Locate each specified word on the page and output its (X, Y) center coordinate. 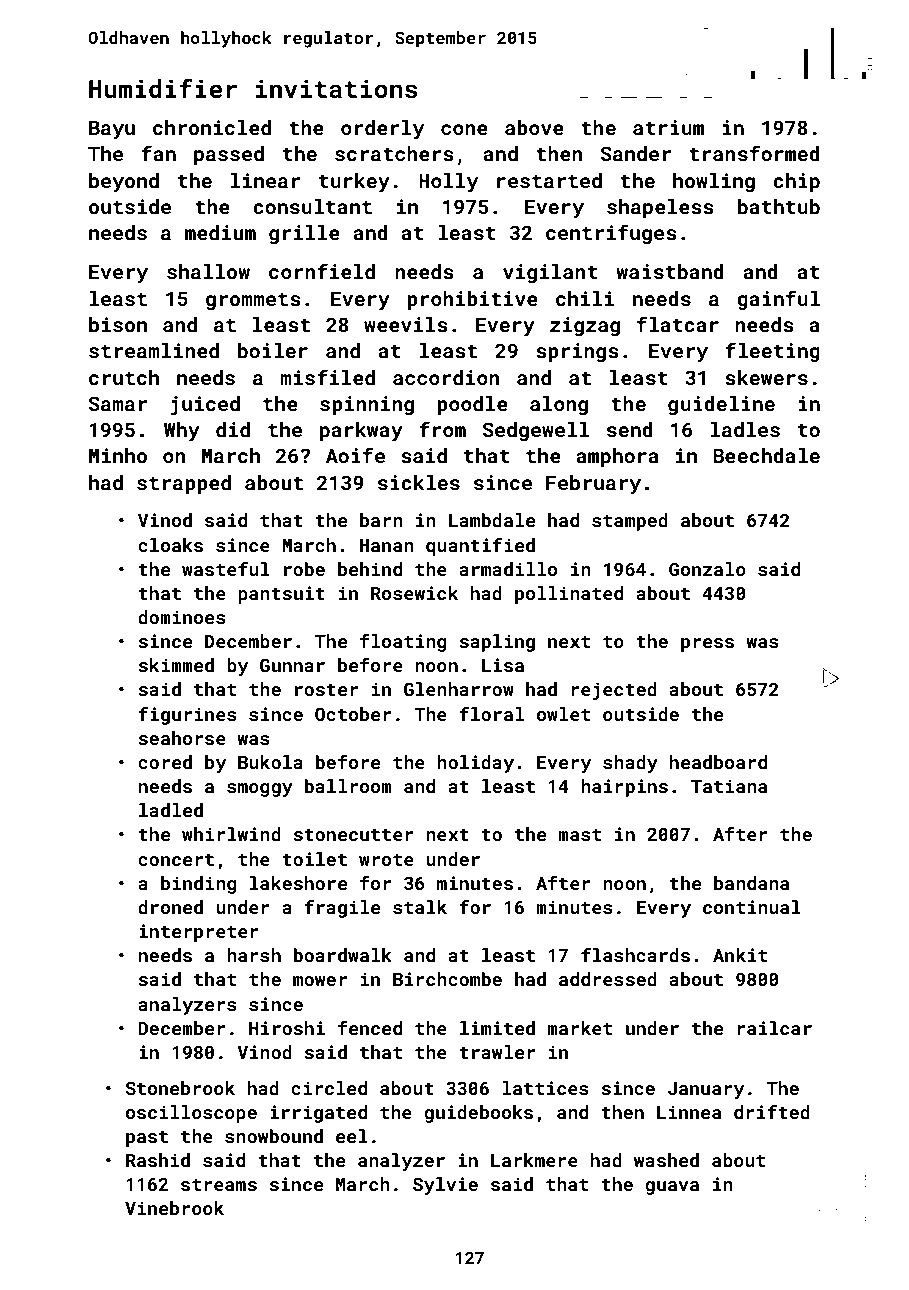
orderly (382, 130)
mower (320, 981)
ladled (171, 810)
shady (630, 764)
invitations (337, 89)
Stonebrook (180, 1088)
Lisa (503, 665)
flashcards (635, 955)
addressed (608, 979)
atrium (668, 127)
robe (304, 569)
